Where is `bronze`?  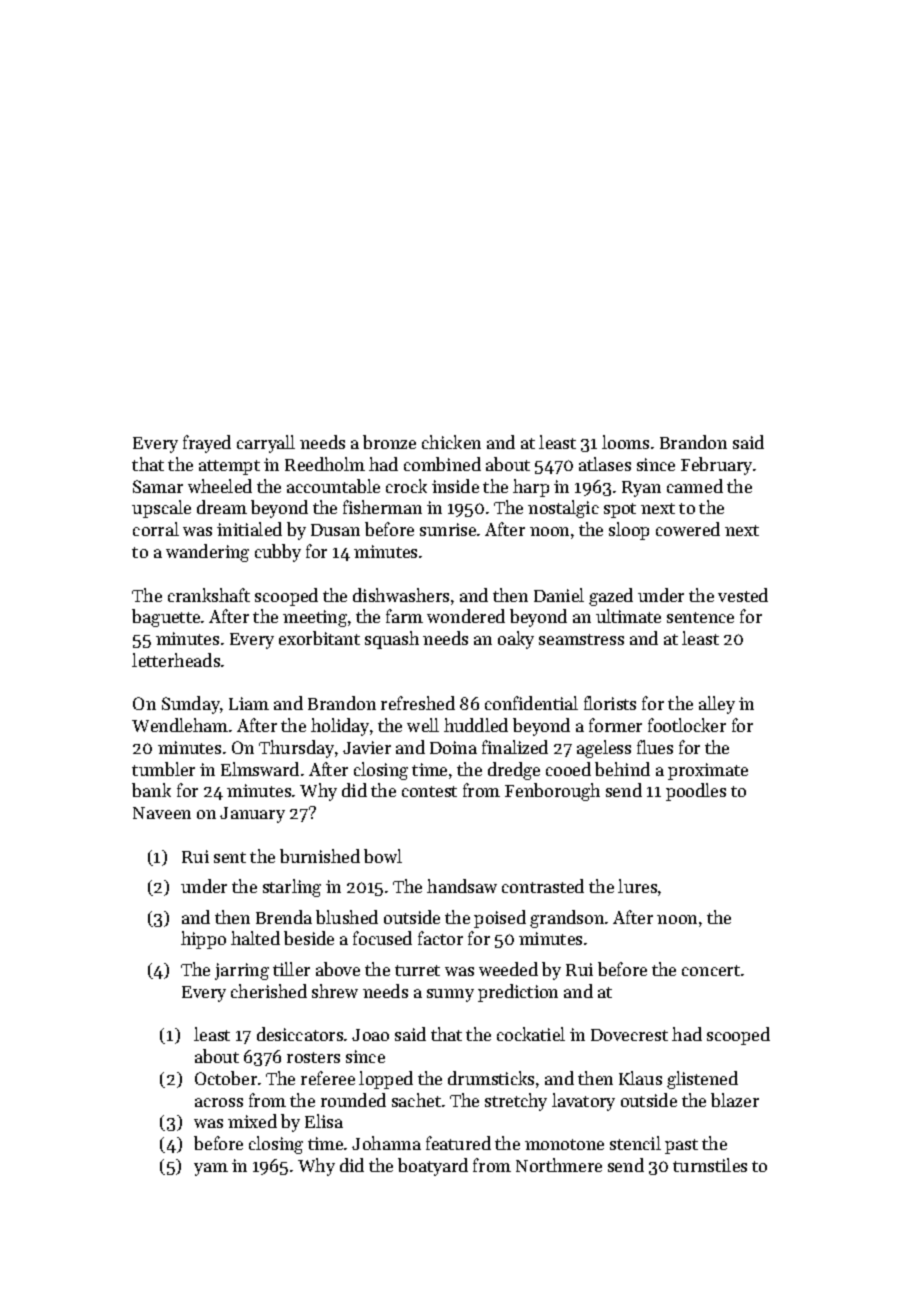 bronze is located at coordinates (389, 442).
